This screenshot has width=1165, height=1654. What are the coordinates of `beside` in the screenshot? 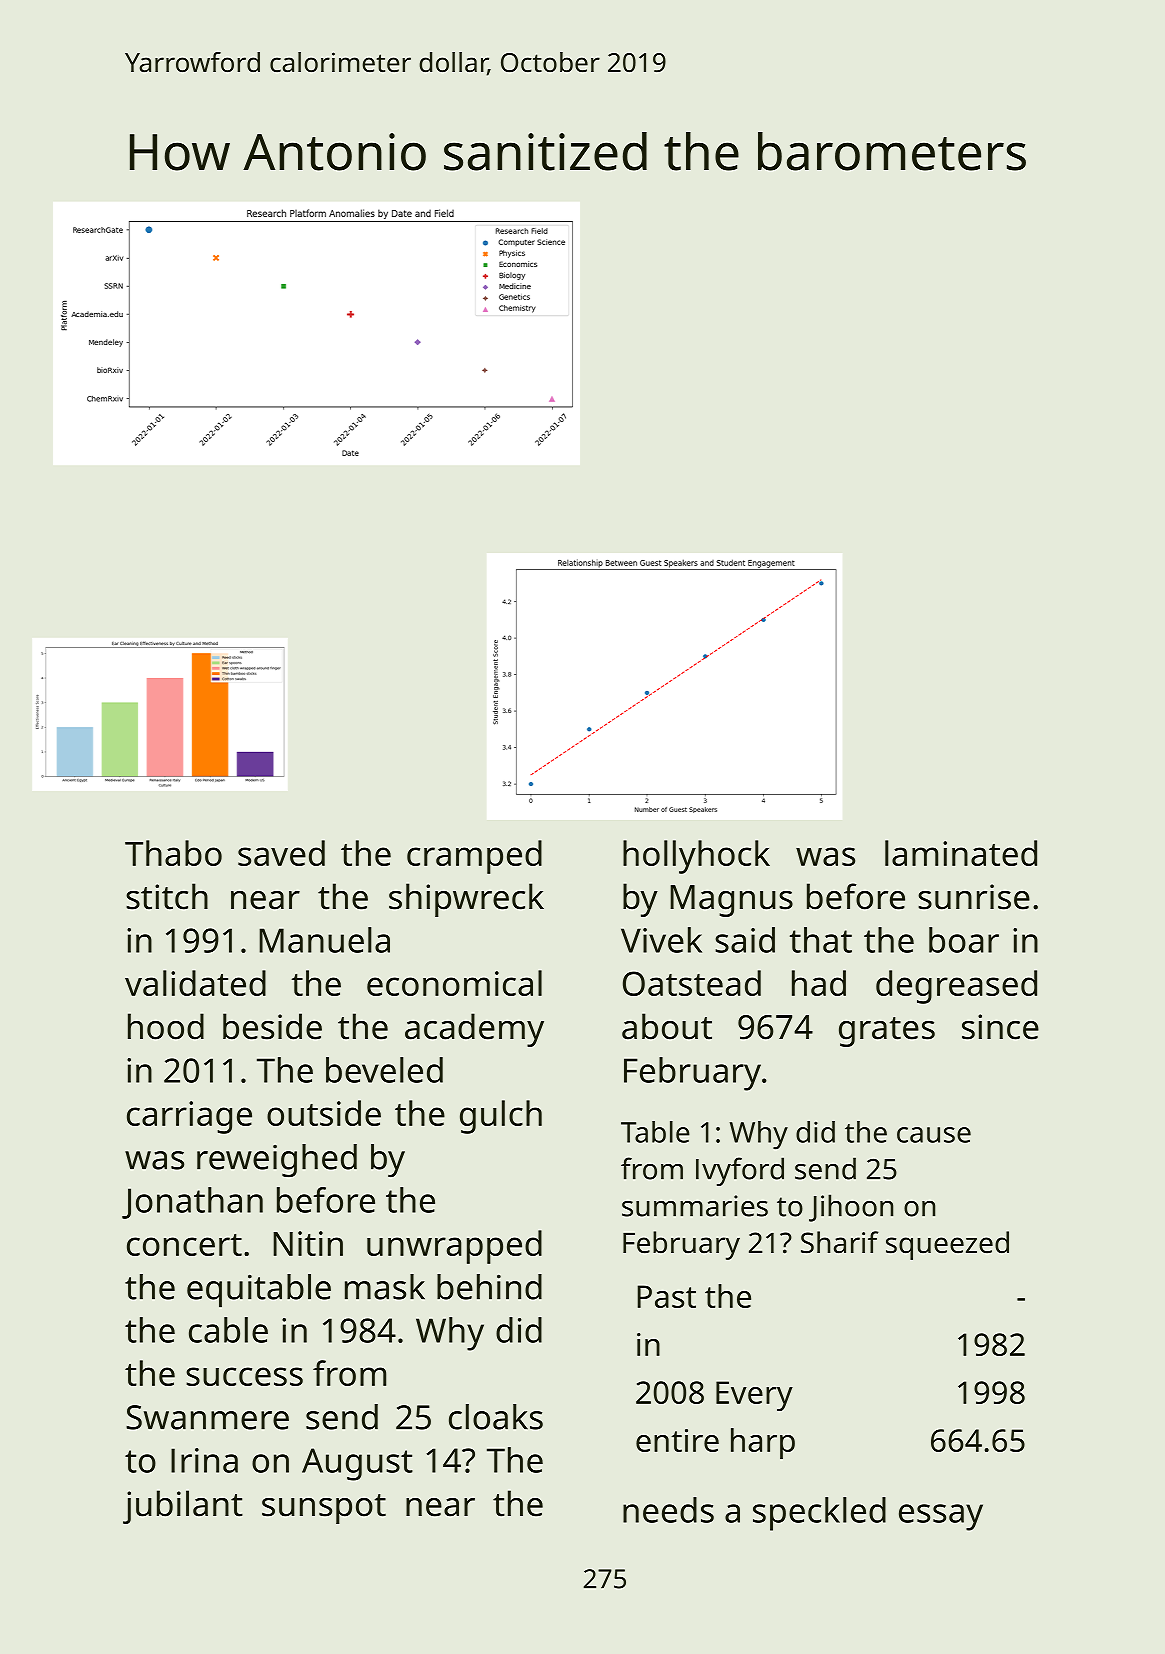 It's located at (272, 1026).
